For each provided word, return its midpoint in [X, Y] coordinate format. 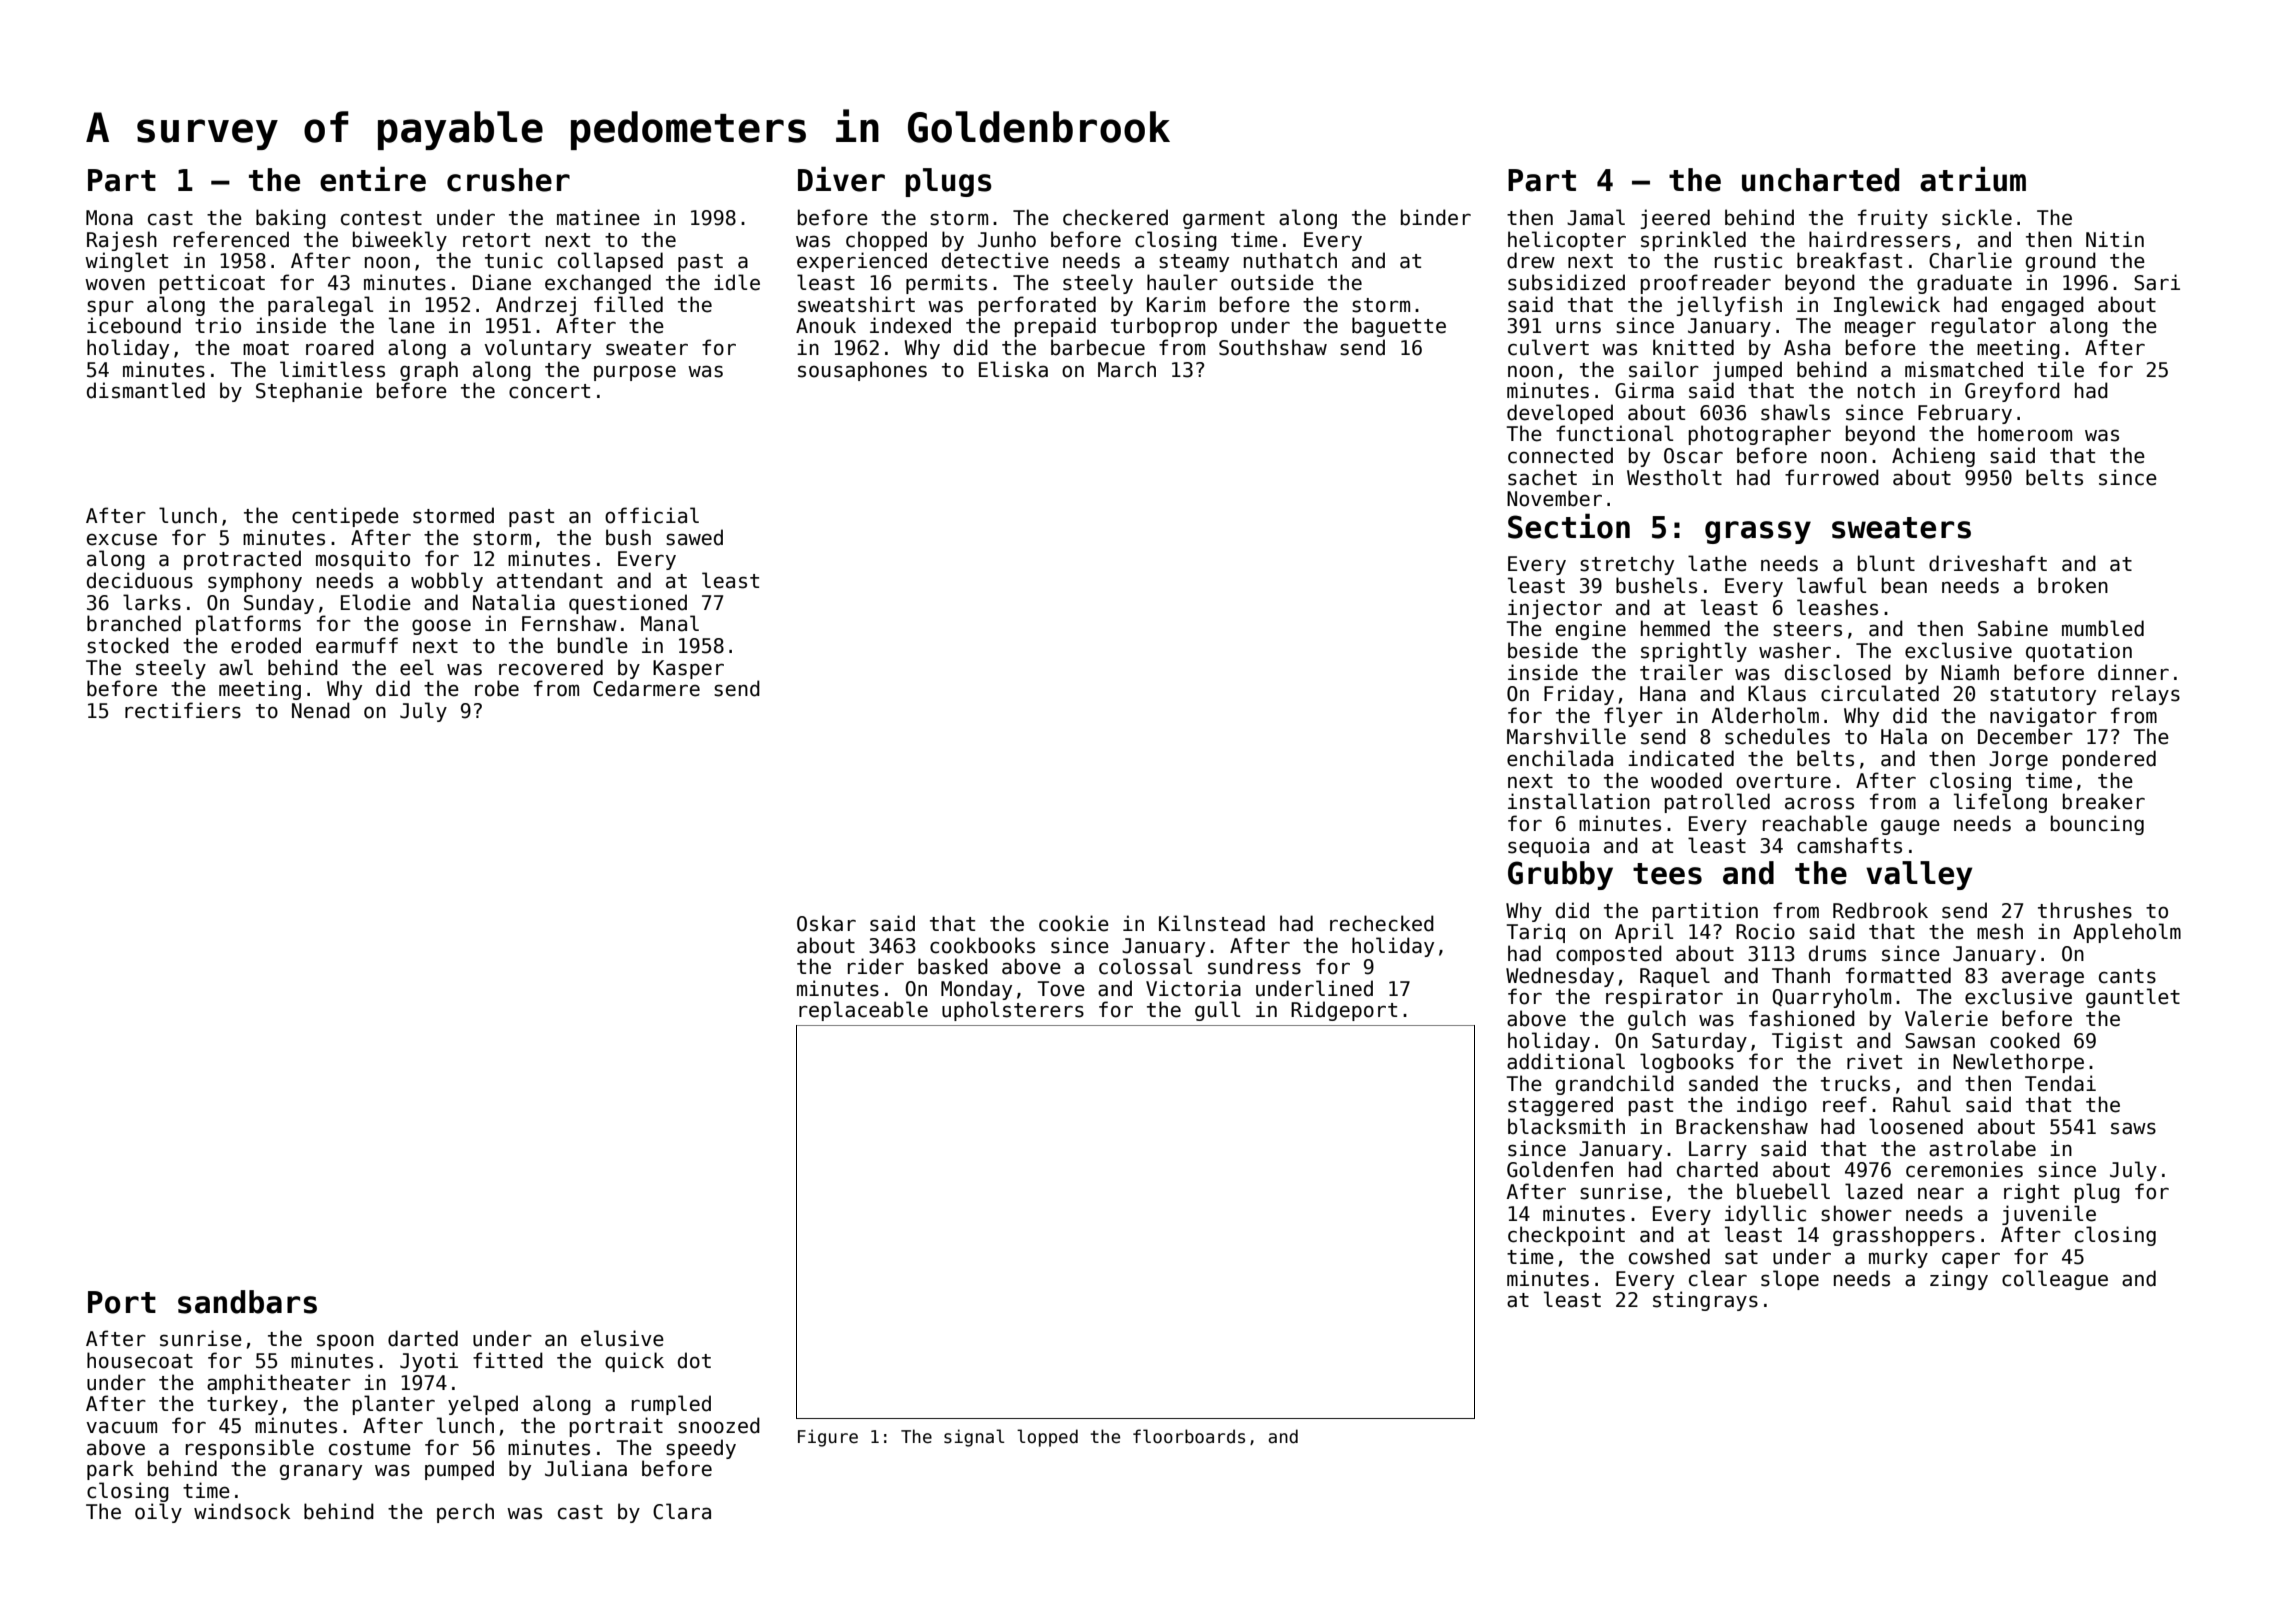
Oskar [826, 923]
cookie [1074, 923]
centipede [345, 517]
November [1554, 498]
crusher [508, 180]
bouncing [2097, 825]
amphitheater [279, 1384]
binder [1436, 217]
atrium [1973, 179]
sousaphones [862, 371]
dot [694, 1360]
